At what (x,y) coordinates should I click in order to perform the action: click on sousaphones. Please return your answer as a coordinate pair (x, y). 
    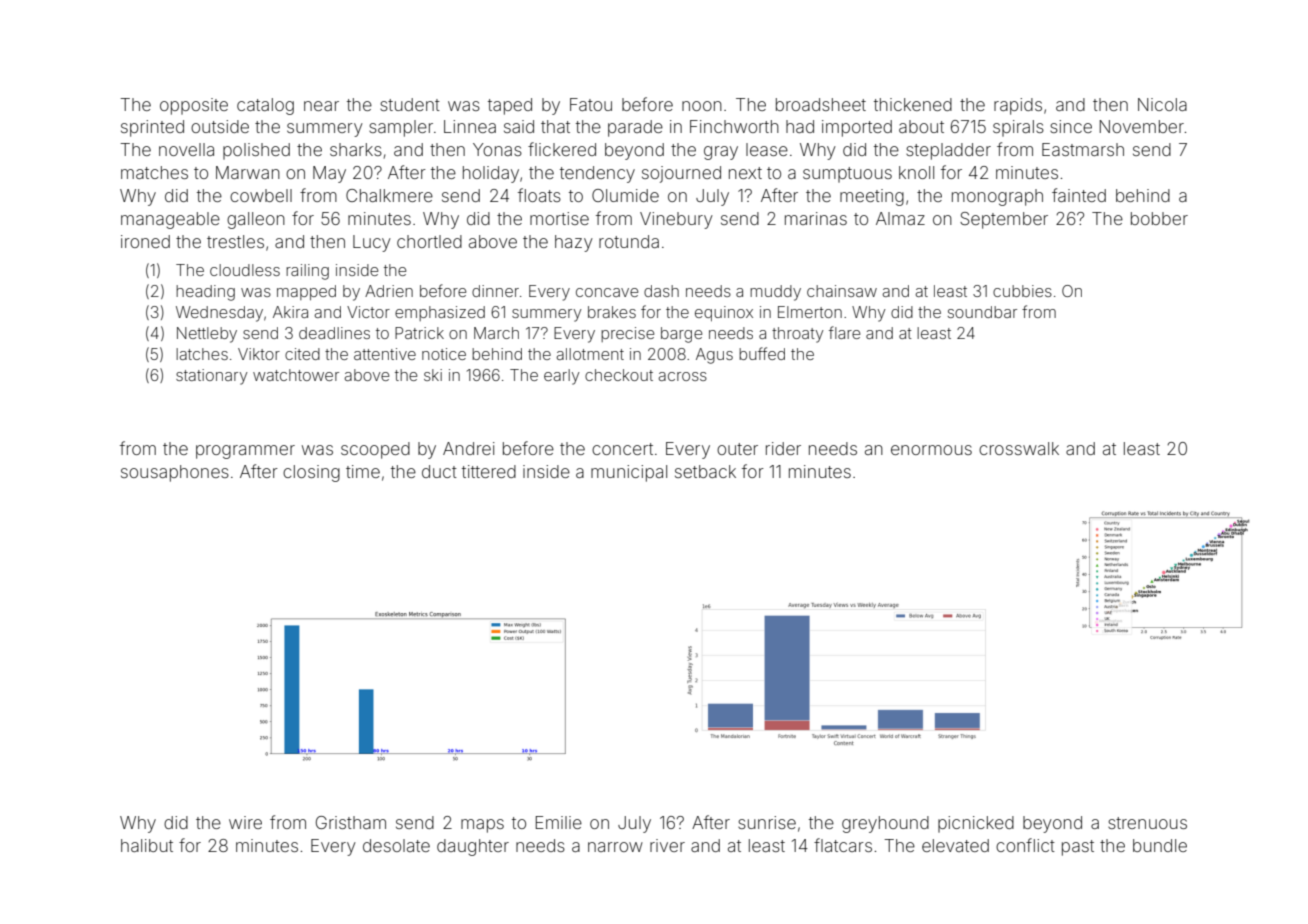
    Looking at the image, I should click on (175, 473).
